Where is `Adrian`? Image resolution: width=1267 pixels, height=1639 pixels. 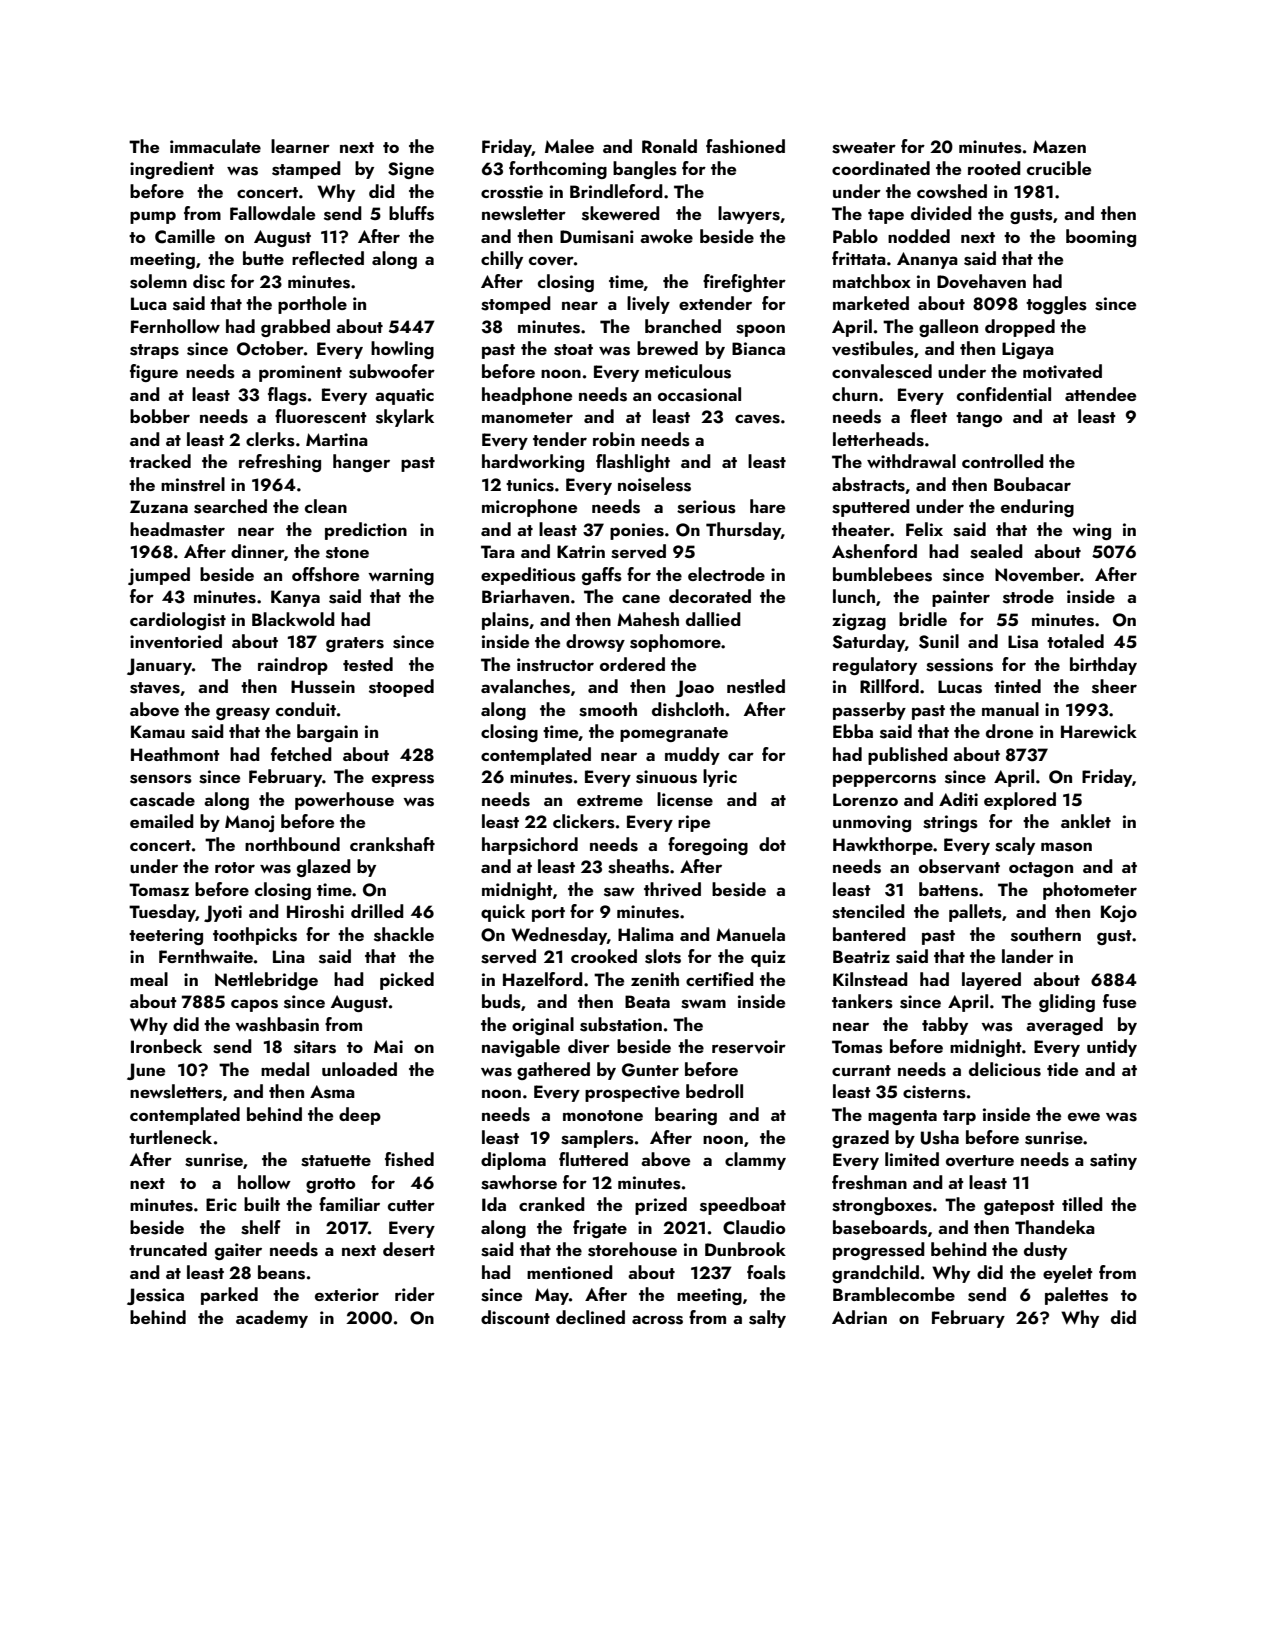
Adrian is located at coordinates (859, 1317).
